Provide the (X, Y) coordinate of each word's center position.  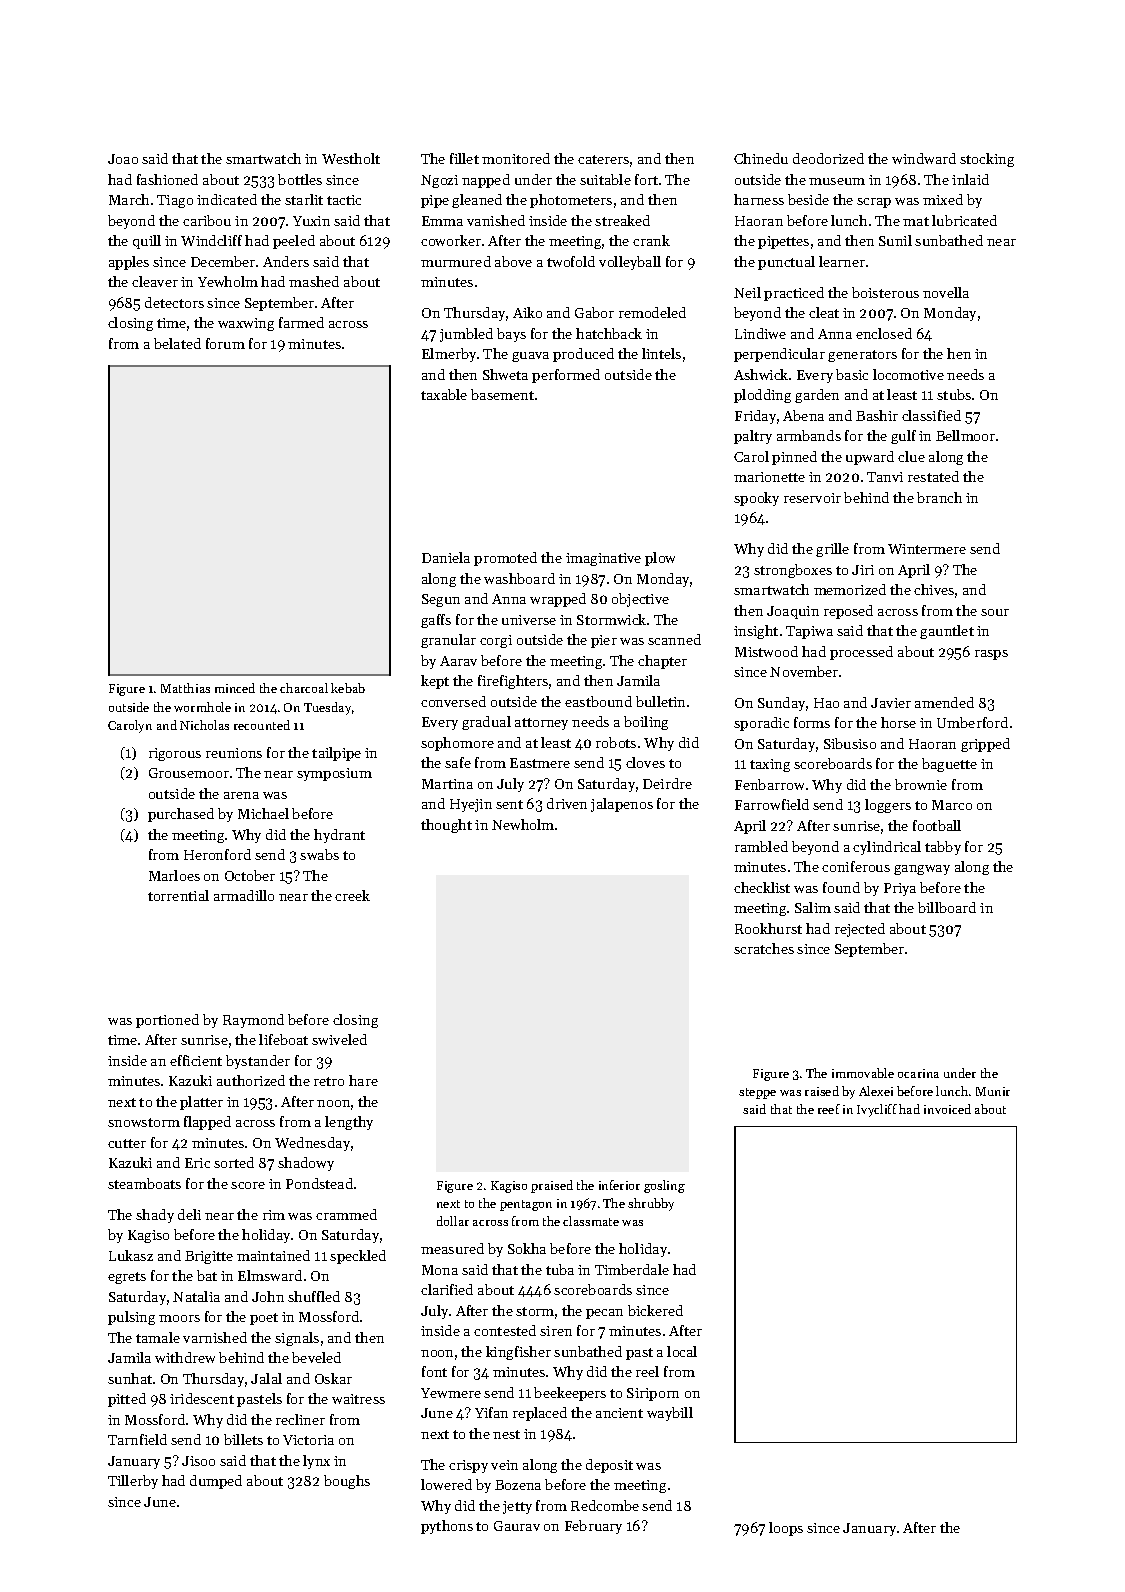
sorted (234, 1162)
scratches (764, 948)
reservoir (812, 498)
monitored (516, 158)
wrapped (558, 600)
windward (924, 158)
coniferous (856, 866)
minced (235, 688)
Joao (123, 159)
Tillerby (133, 1482)
